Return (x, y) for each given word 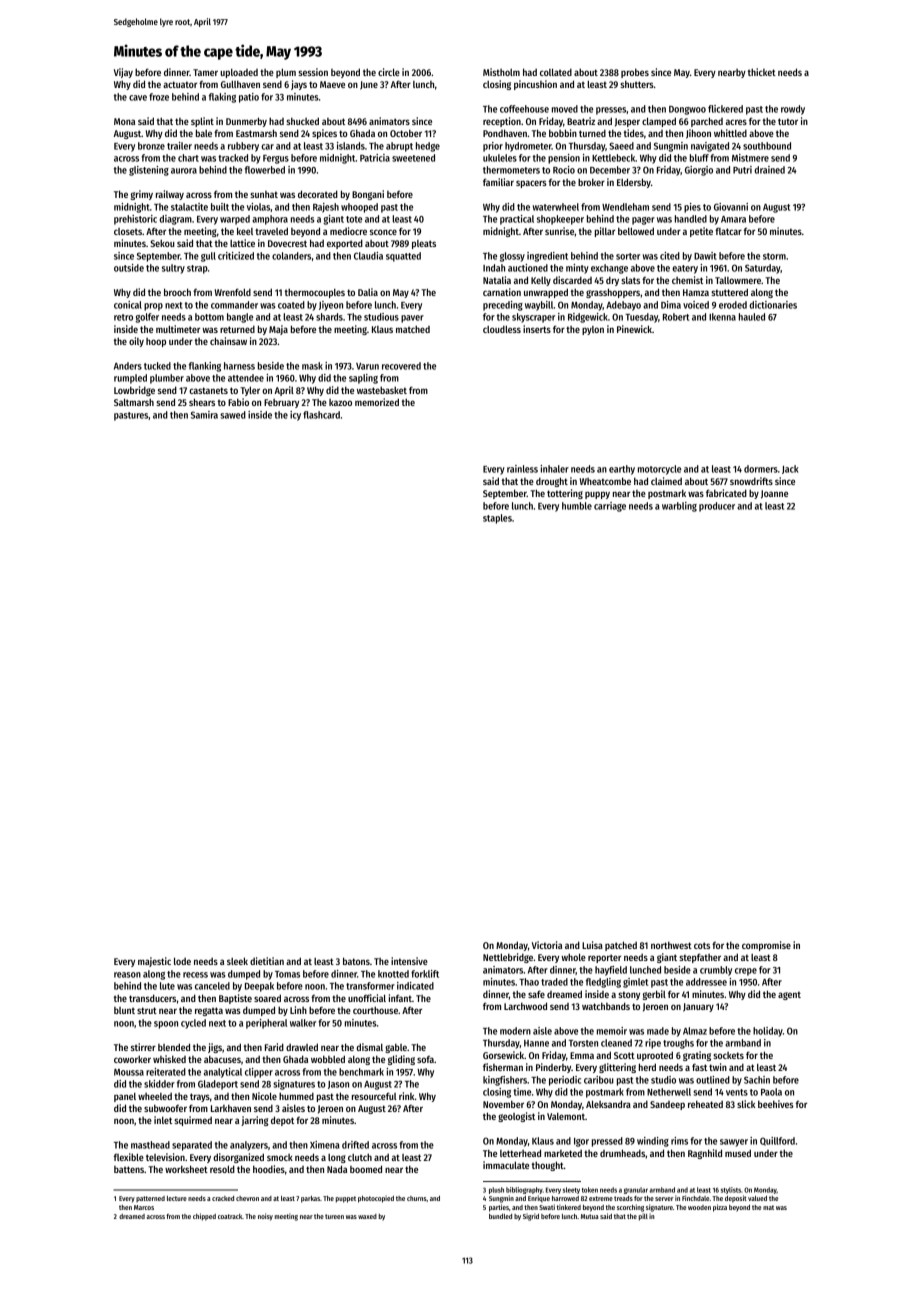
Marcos (144, 1207)
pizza (720, 1208)
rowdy (793, 110)
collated (556, 72)
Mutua (590, 1216)
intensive (409, 961)
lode (182, 961)
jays (299, 85)
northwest (671, 945)
